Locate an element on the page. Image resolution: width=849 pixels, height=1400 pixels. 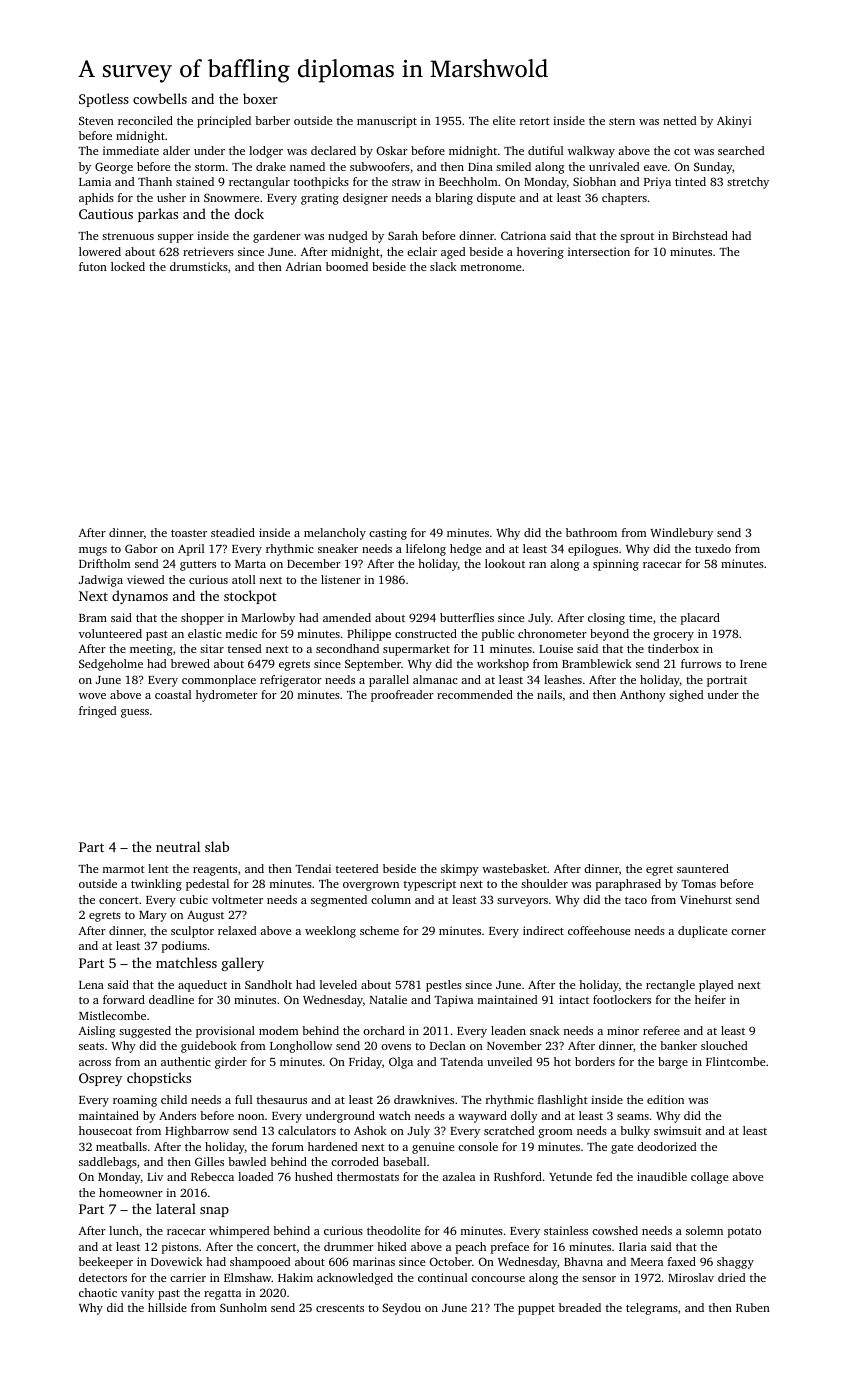
boxer is located at coordinates (260, 98).
